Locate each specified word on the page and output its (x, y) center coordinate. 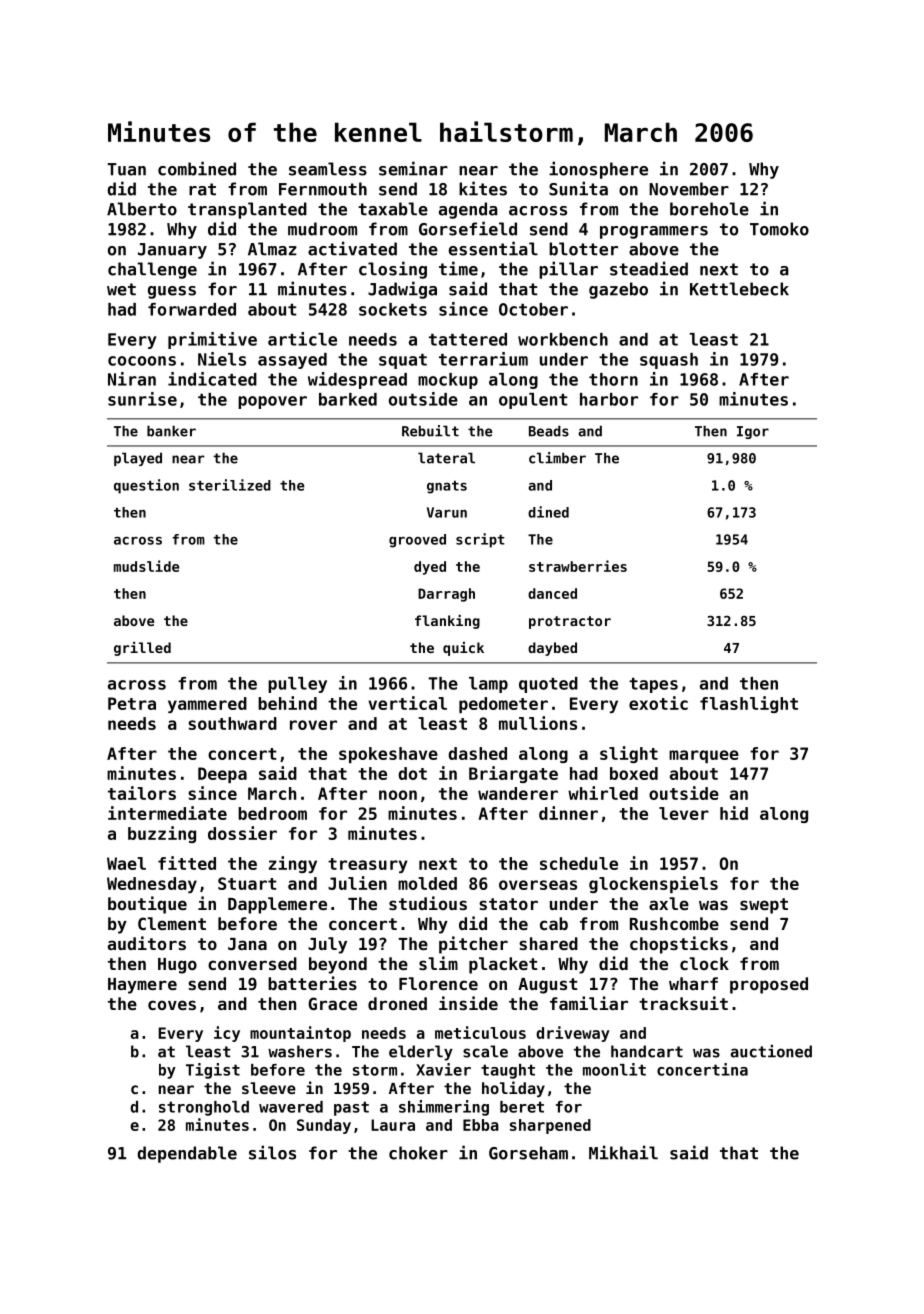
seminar (413, 168)
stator (508, 904)
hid (734, 813)
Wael (126, 863)
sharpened (550, 1126)
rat (202, 189)
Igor (753, 432)
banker (171, 431)
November (689, 189)
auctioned (771, 1051)
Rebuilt (430, 431)
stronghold (204, 1108)
